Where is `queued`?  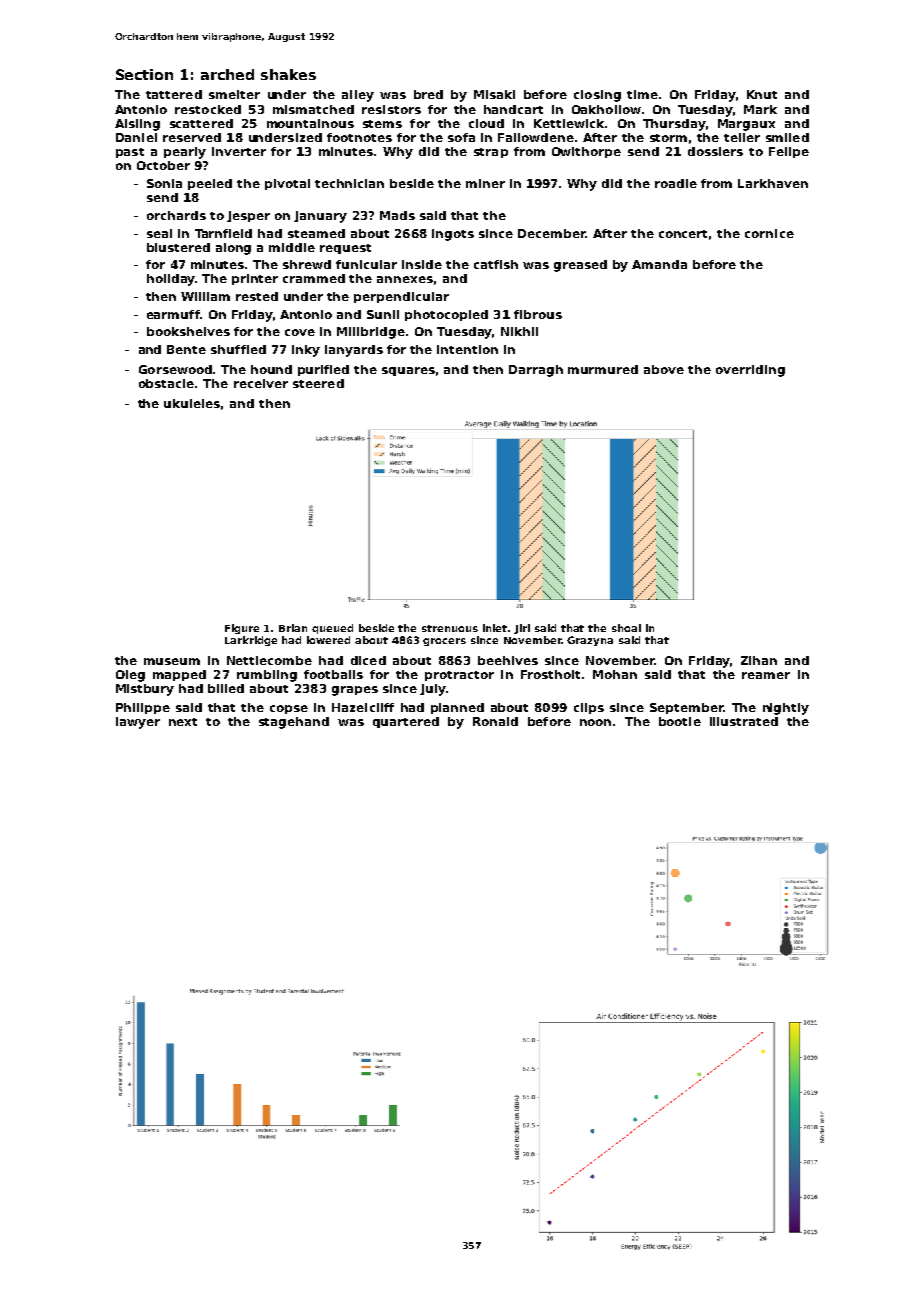 queued is located at coordinates (332, 629).
